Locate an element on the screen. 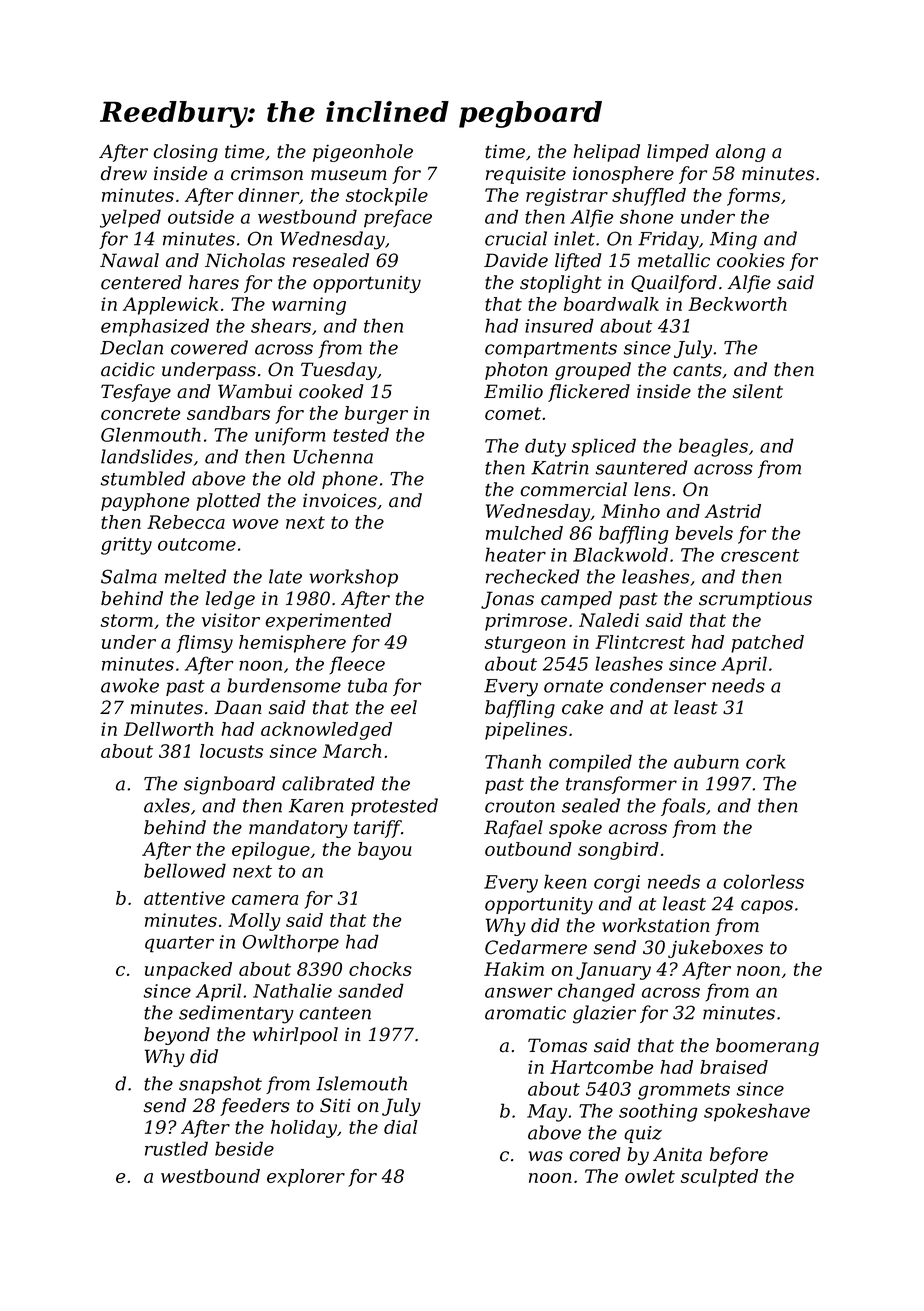  along is located at coordinates (740, 153).
